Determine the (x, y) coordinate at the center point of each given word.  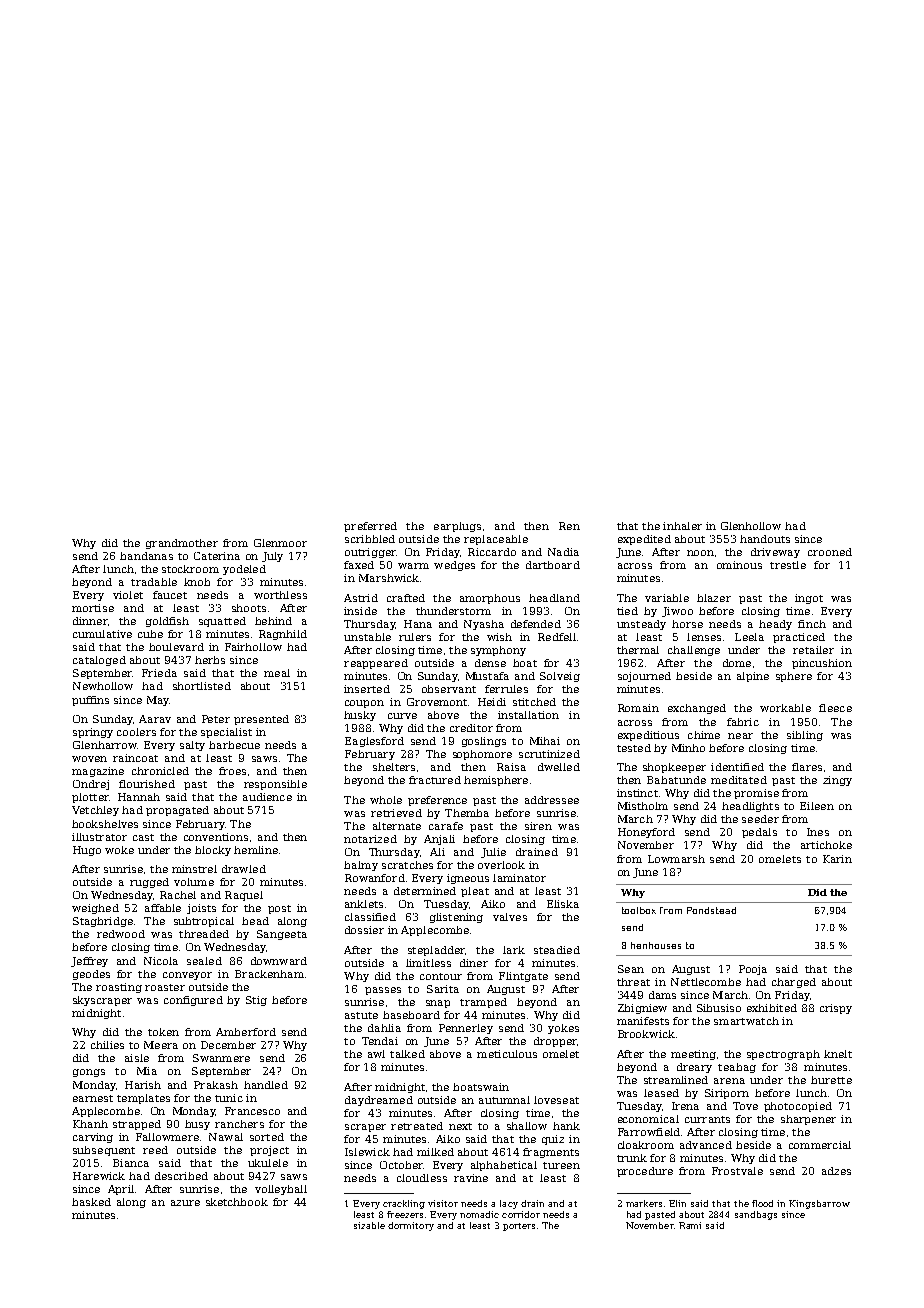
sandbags (756, 1215)
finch (812, 624)
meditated (739, 780)
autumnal (504, 1100)
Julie (493, 853)
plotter (90, 798)
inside (360, 611)
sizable (369, 1225)
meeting (693, 1055)
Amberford (246, 1032)
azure (185, 1203)
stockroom (190, 569)
